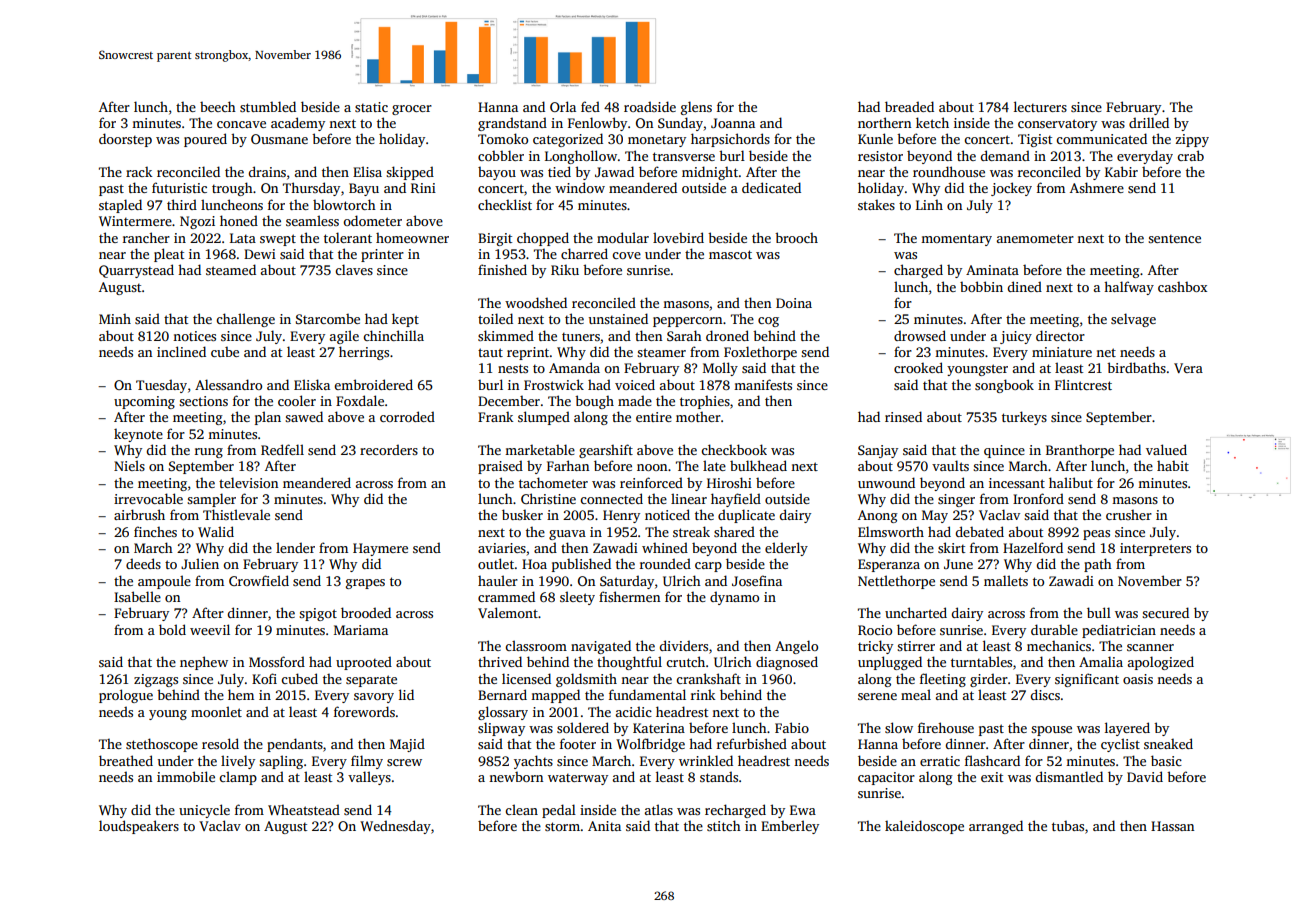 This image has height=924, width=1308. Describe the element at coordinates (581, 336) in the image. I see `tuners` at that location.
